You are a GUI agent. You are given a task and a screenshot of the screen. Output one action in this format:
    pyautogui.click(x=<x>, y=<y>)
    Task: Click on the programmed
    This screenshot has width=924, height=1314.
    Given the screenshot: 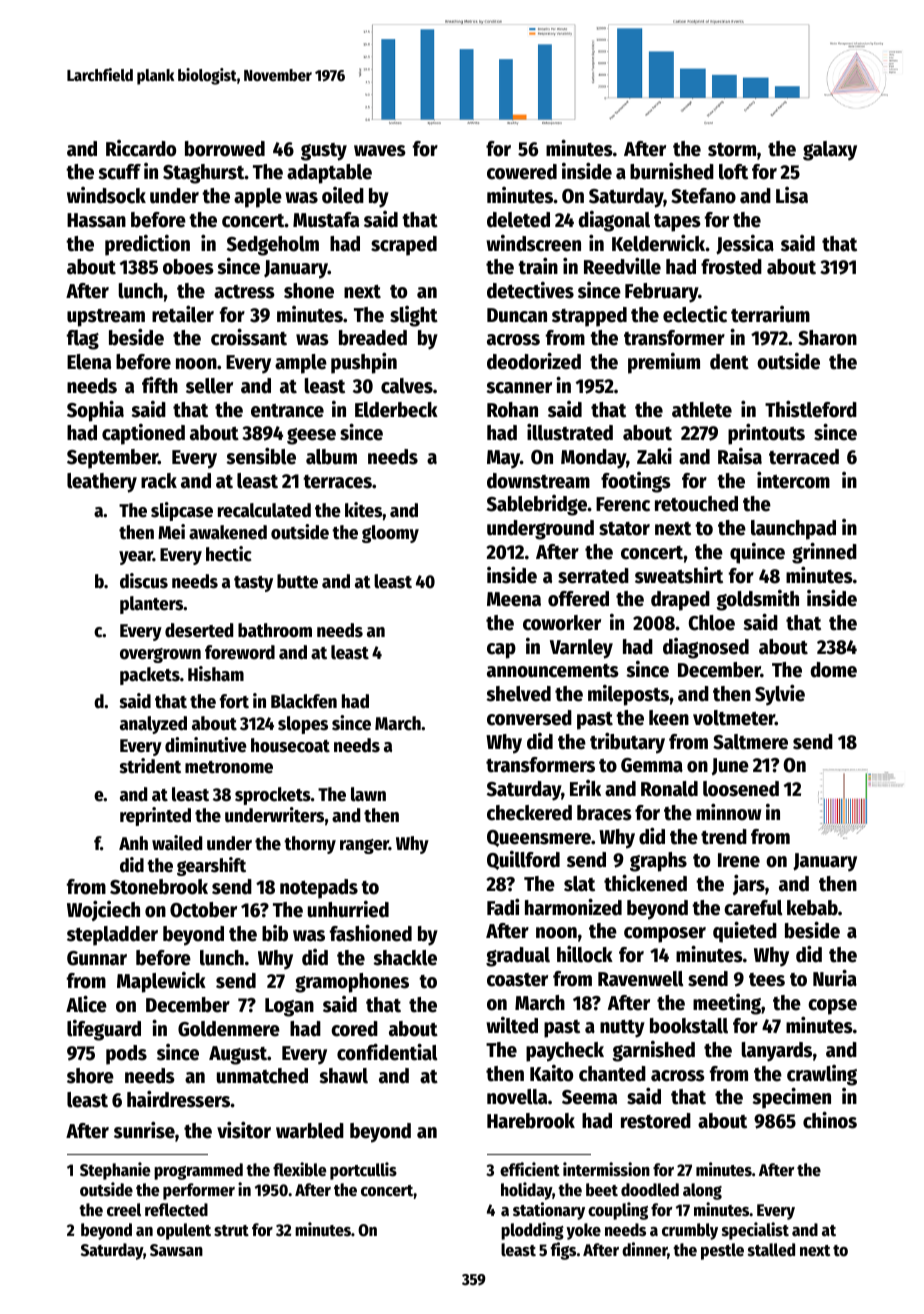 What is the action you would take?
    pyautogui.click(x=198, y=1171)
